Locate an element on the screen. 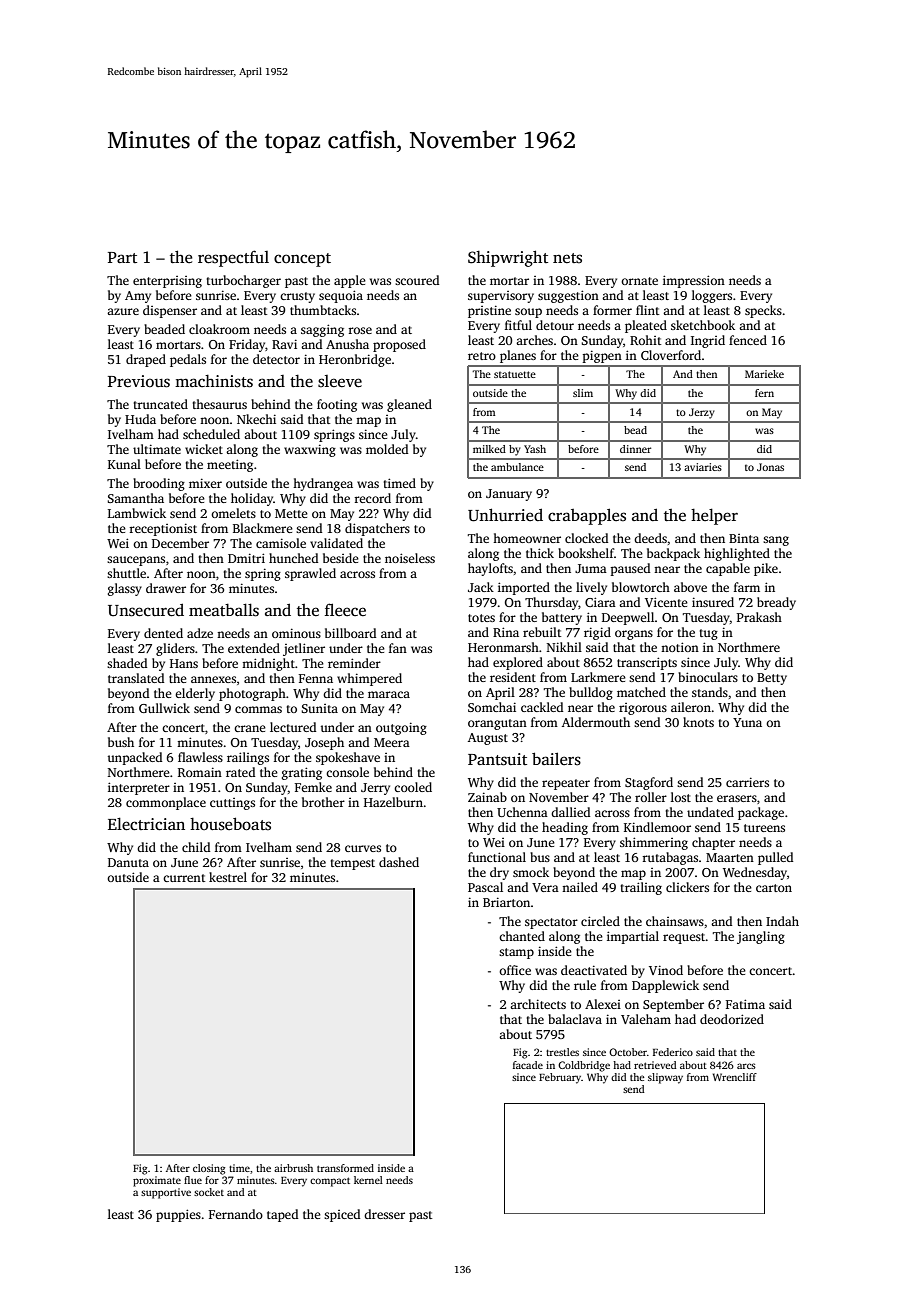 This screenshot has height=1316, width=908. closing is located at coordinates (209, 1169).
